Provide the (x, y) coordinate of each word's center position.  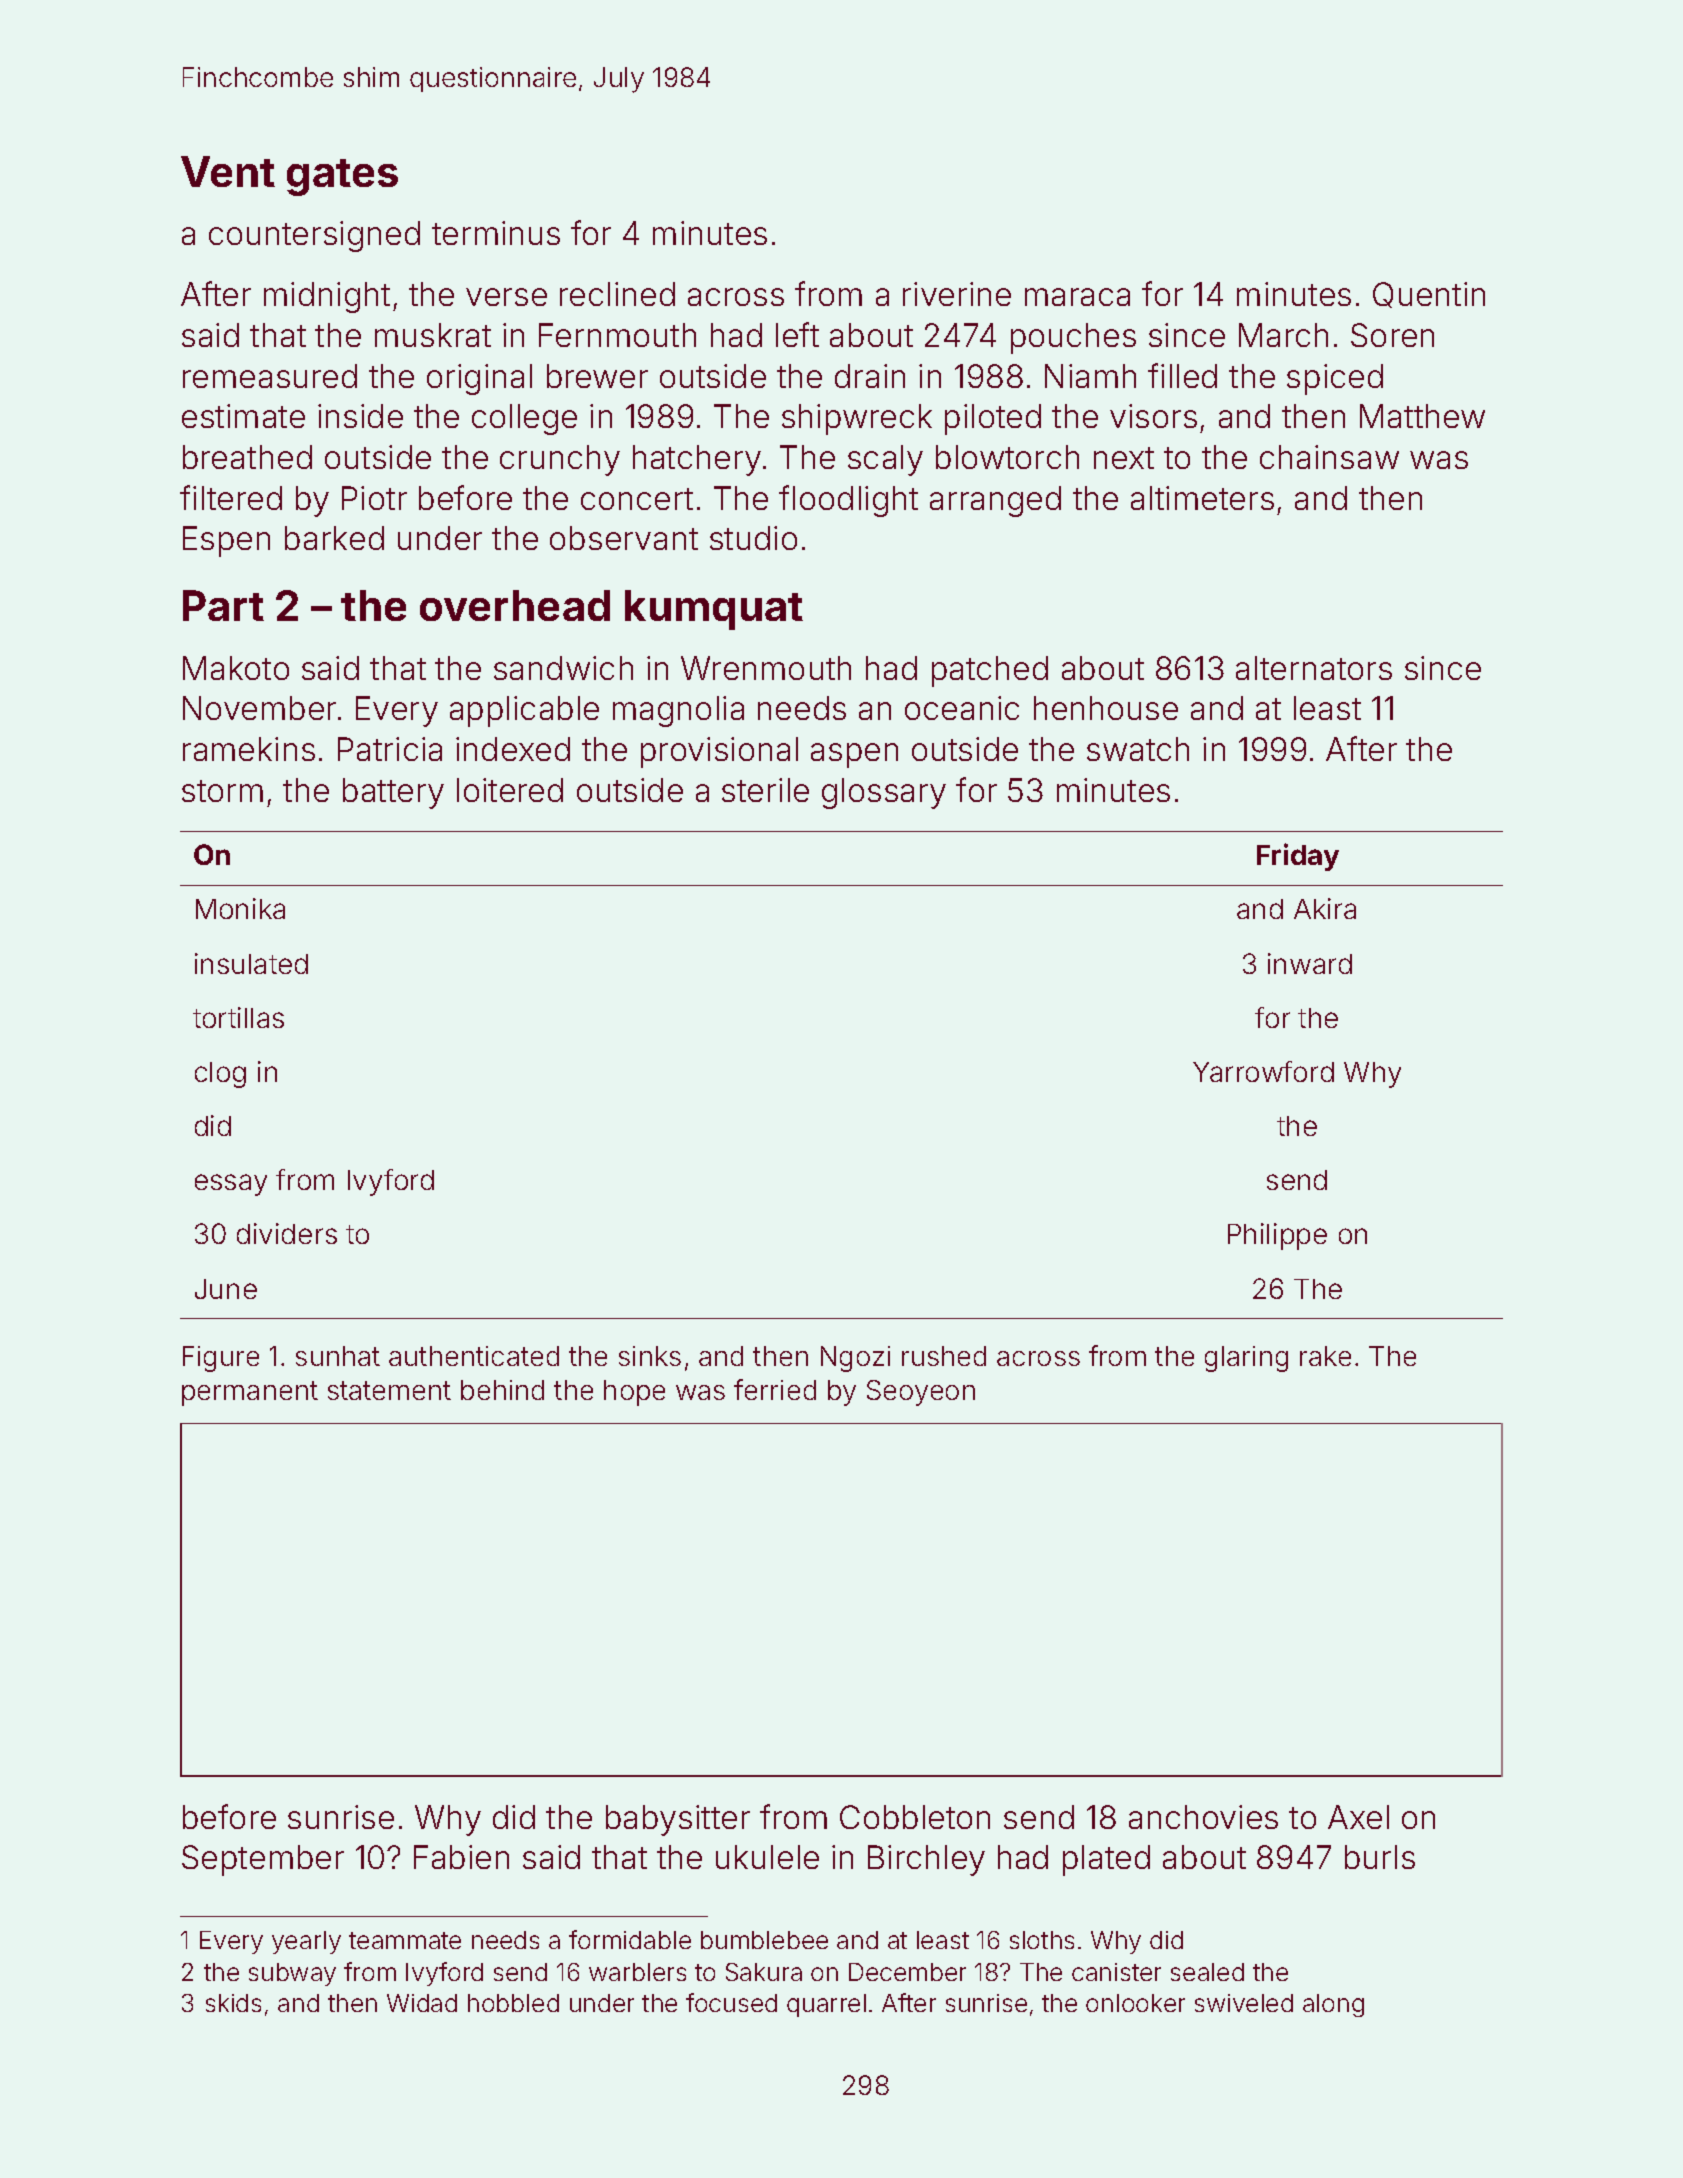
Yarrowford (1263, 1071)
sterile (765, 790)
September (263, 1860)
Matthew (1422, 416)
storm (222, 791)
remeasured (270, 376)
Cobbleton (915, 1817)
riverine (957, 294)
